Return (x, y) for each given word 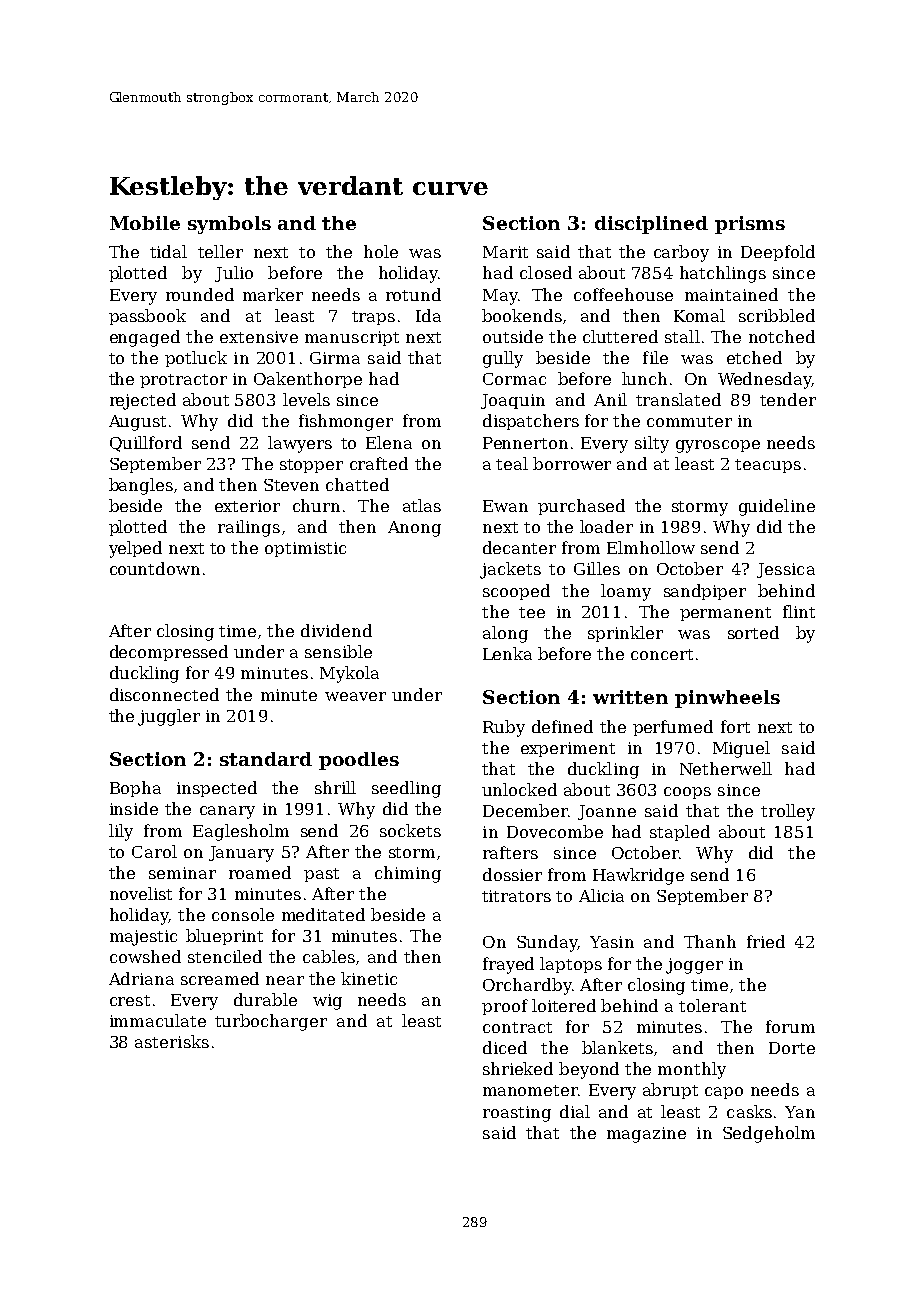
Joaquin (513, 401)
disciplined (651, 225)
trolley (788, 812)
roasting (517, 1114)
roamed (260, 872)
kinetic (369, 978)
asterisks (172, 1041)
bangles (141, 486)
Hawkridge (638, 876)
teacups (768, 466)
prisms (750, 225)
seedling (406, 789)
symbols (229, 225)
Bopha (135, 789)
